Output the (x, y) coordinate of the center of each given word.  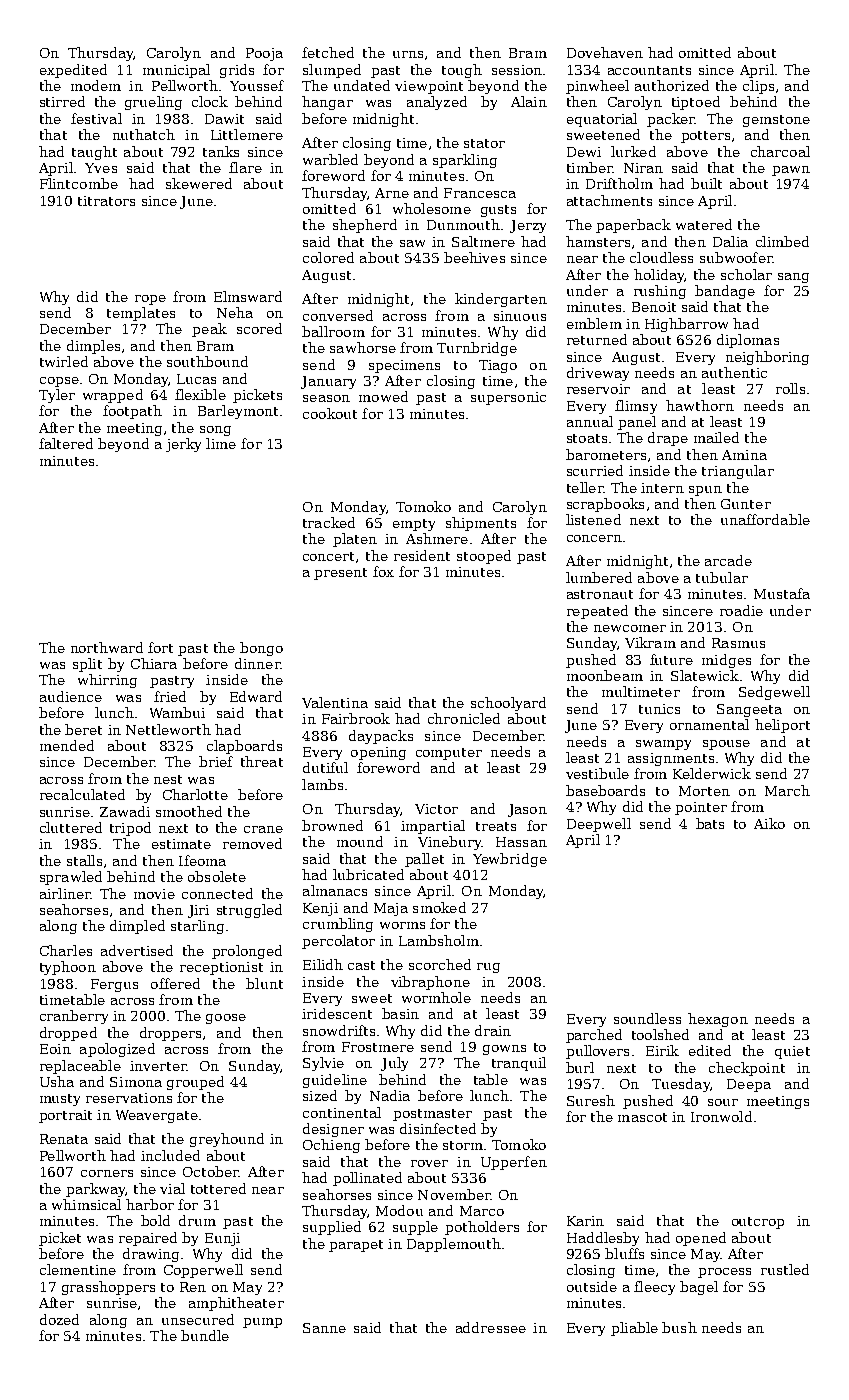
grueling (153, 103)
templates (141, 314)
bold (155, 1220)
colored (328, 257)
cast (361, 965)
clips (758, 87)
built (706, 183)
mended (67, 745)
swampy (663, 745)
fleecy (654, 1288)
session (517, 70)
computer (449, 754)
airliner (65, 893)
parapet (356, 1246)
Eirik (662, 1050)
